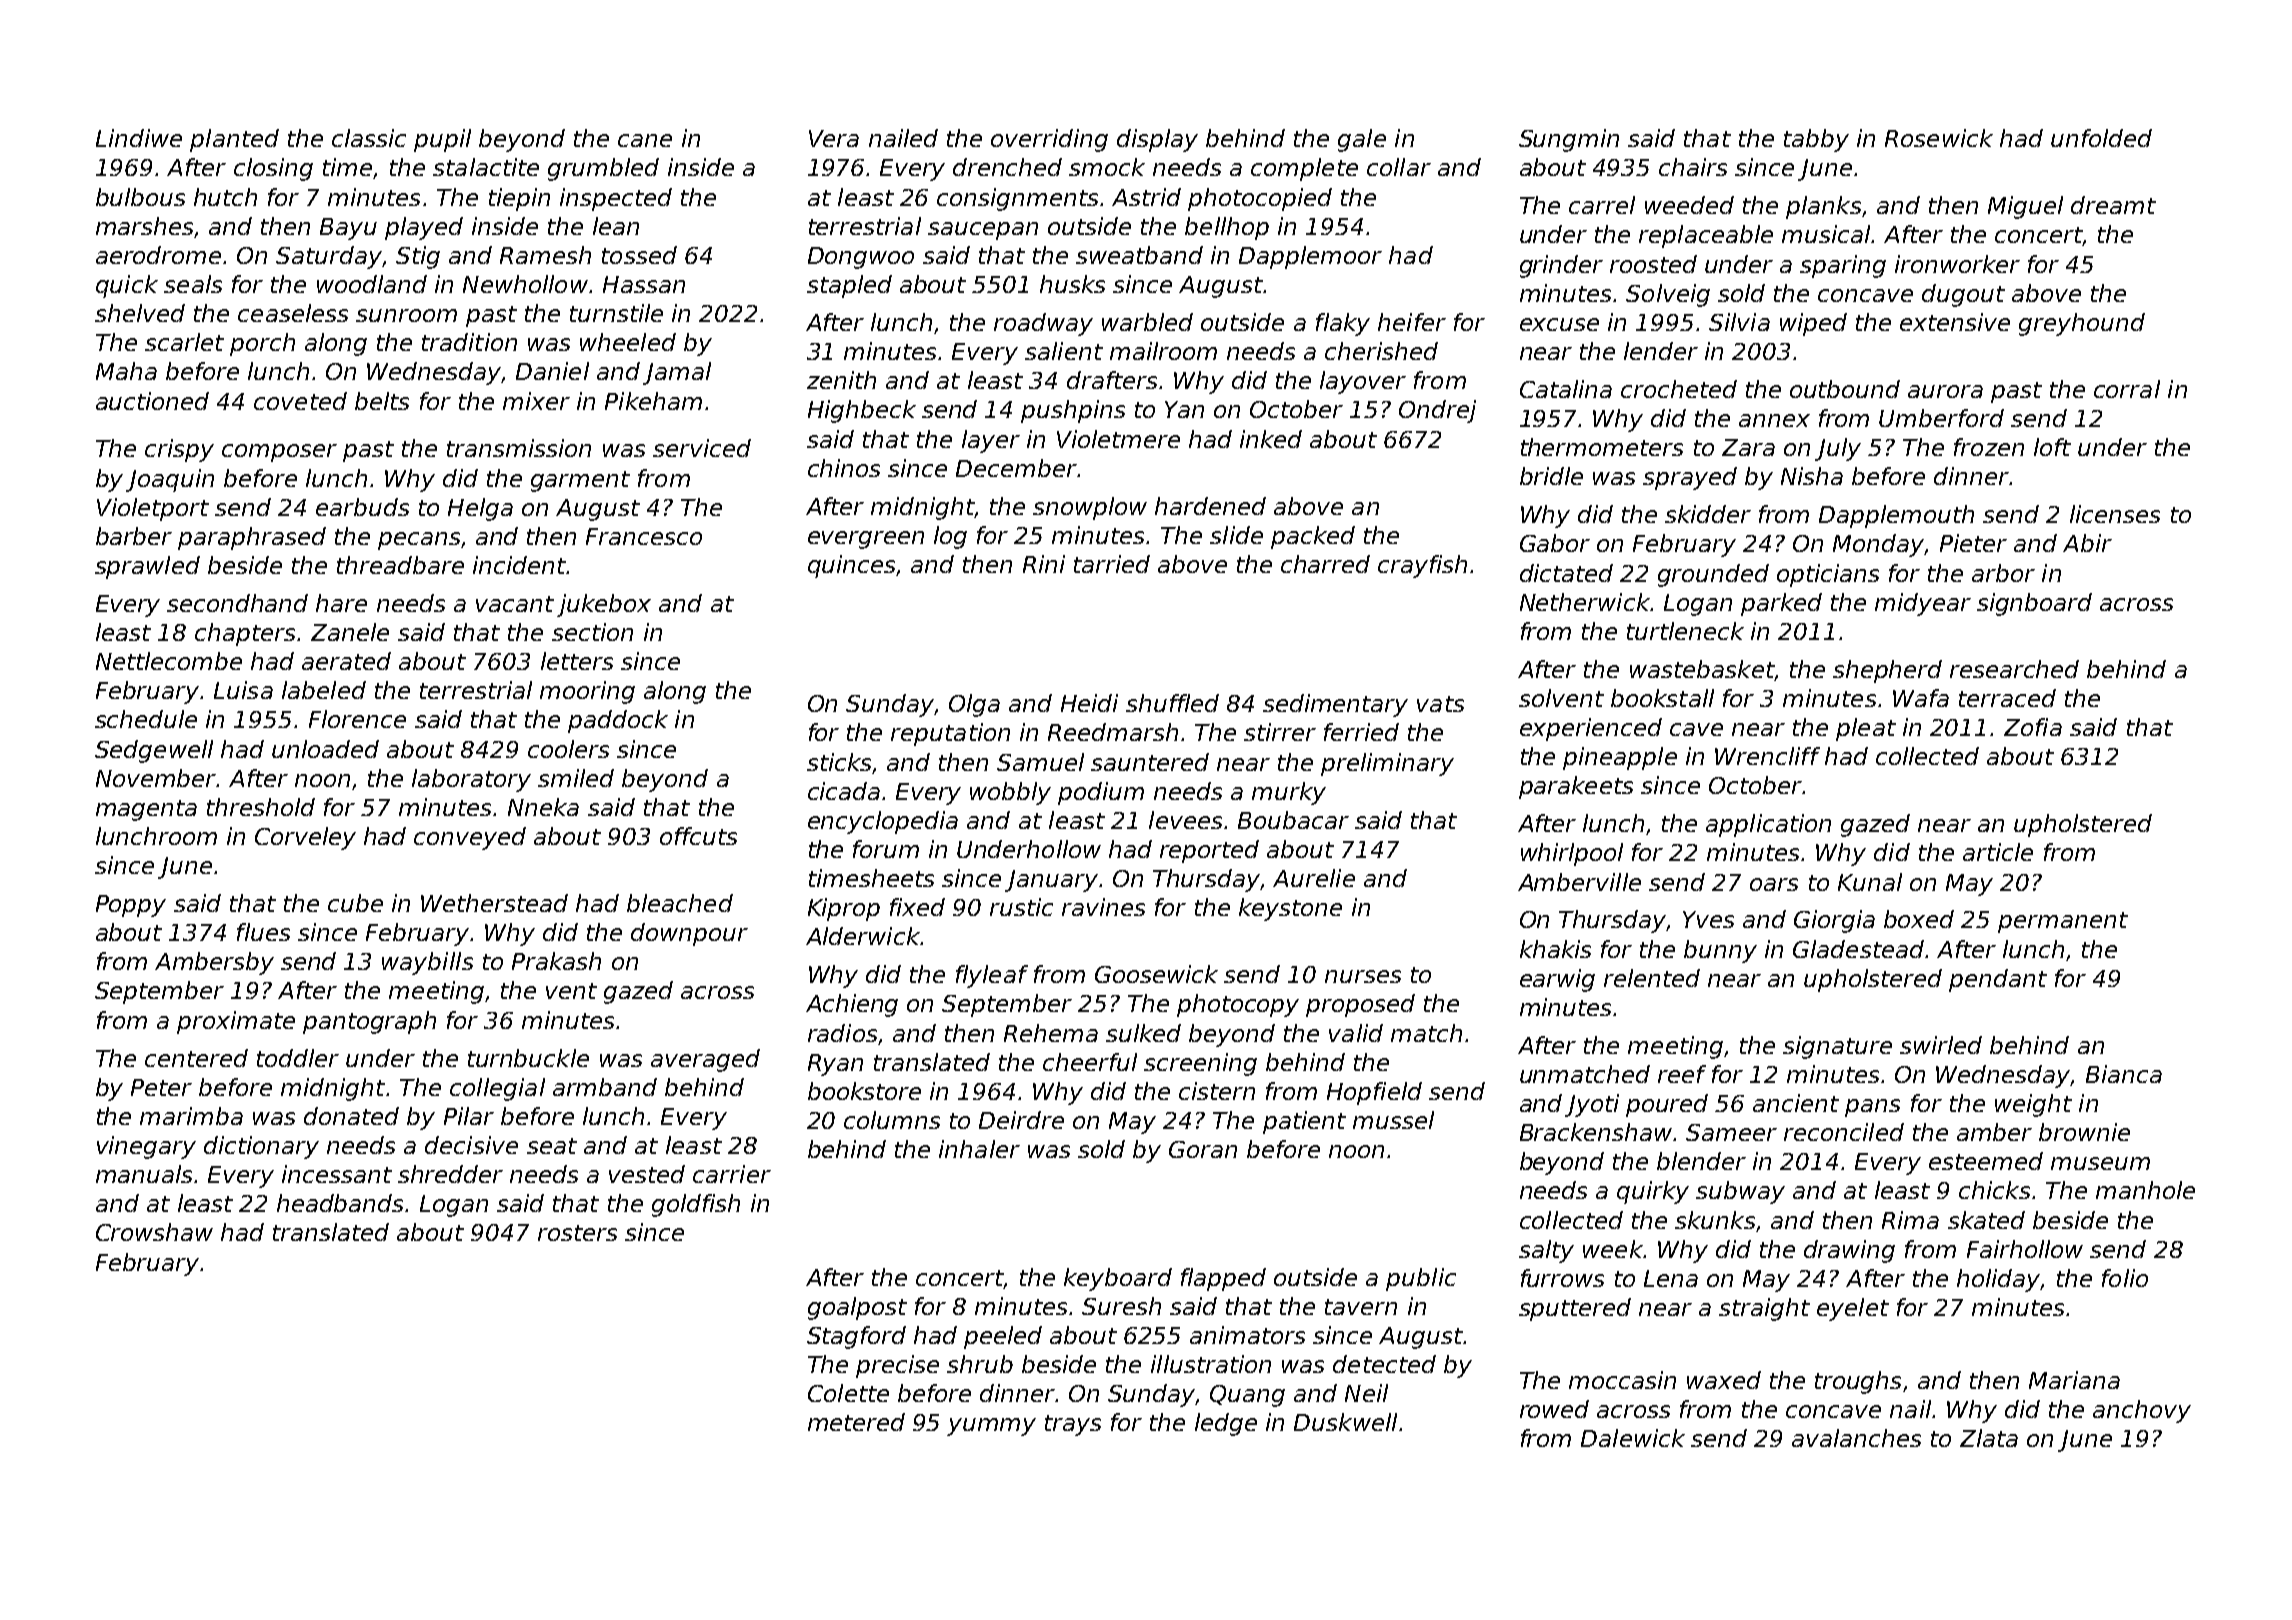 Image resolution: width=2292 pixels, height=1620 pixels. What do you see at coordinates (179, 450) in the document?
I see `crispy` at bounding box center [179, 450].
